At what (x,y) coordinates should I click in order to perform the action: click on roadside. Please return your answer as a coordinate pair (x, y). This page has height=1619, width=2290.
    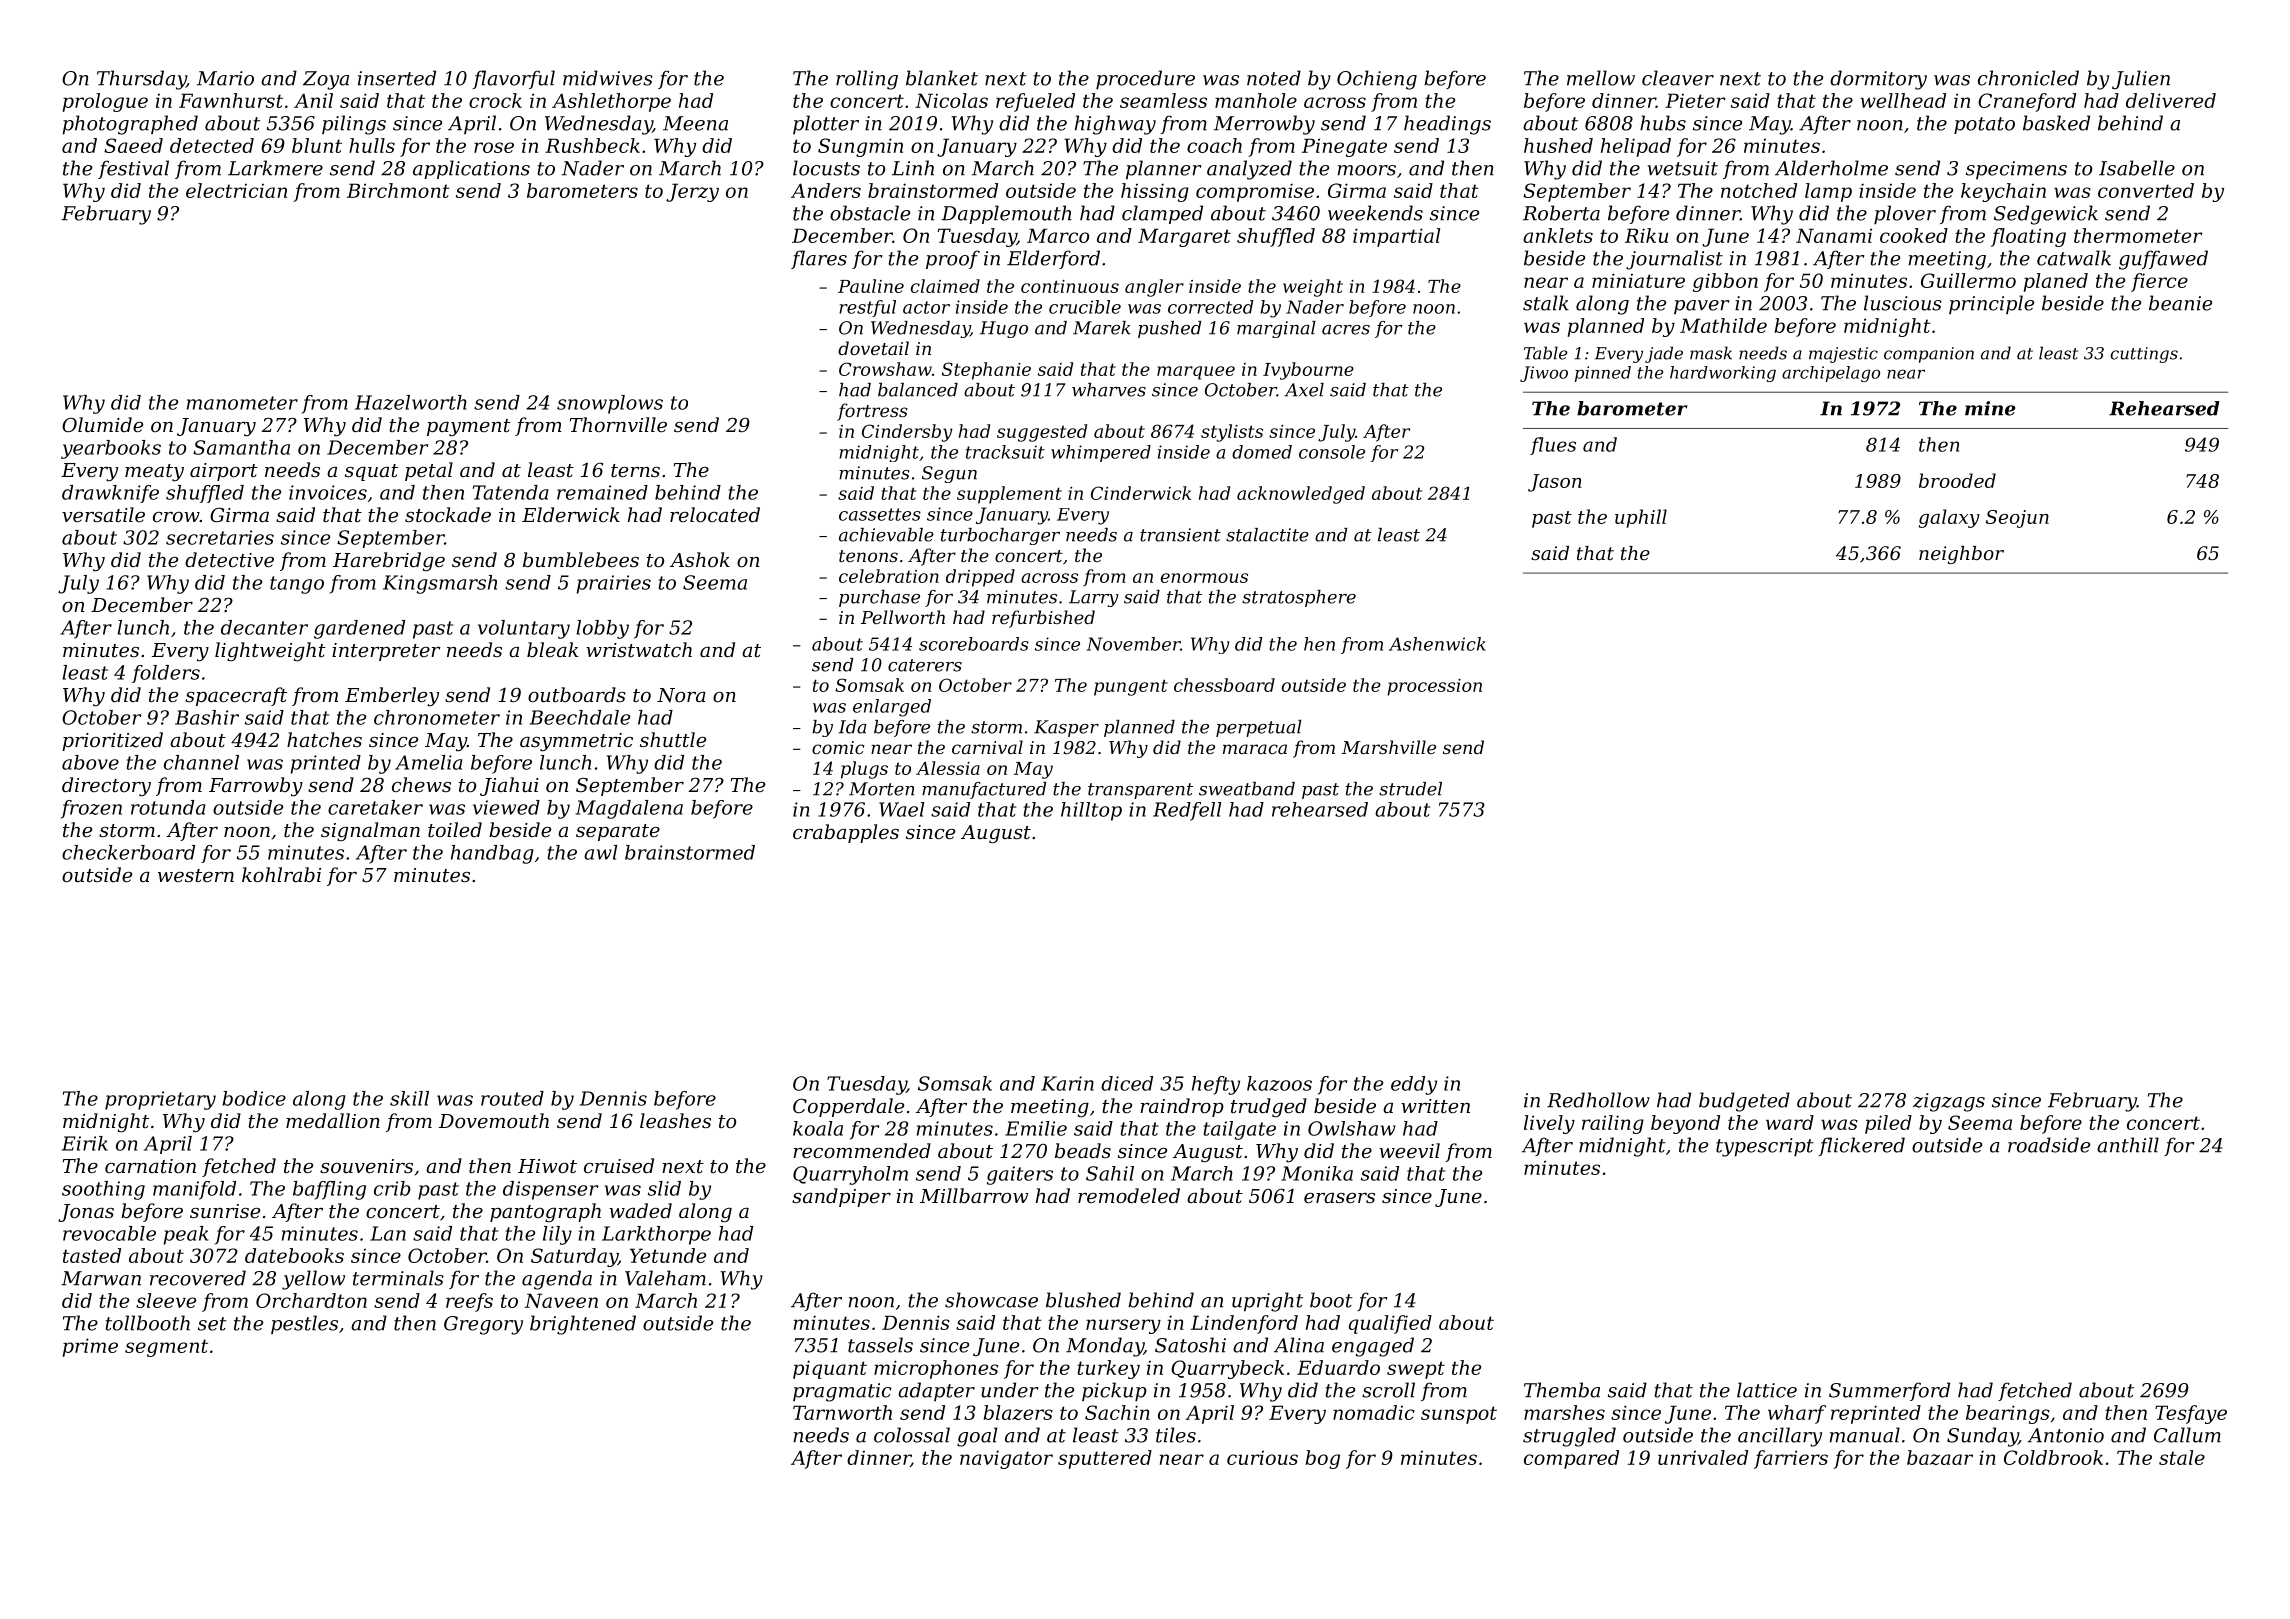
    Looking at the image, I should click on (2049, 1145).
